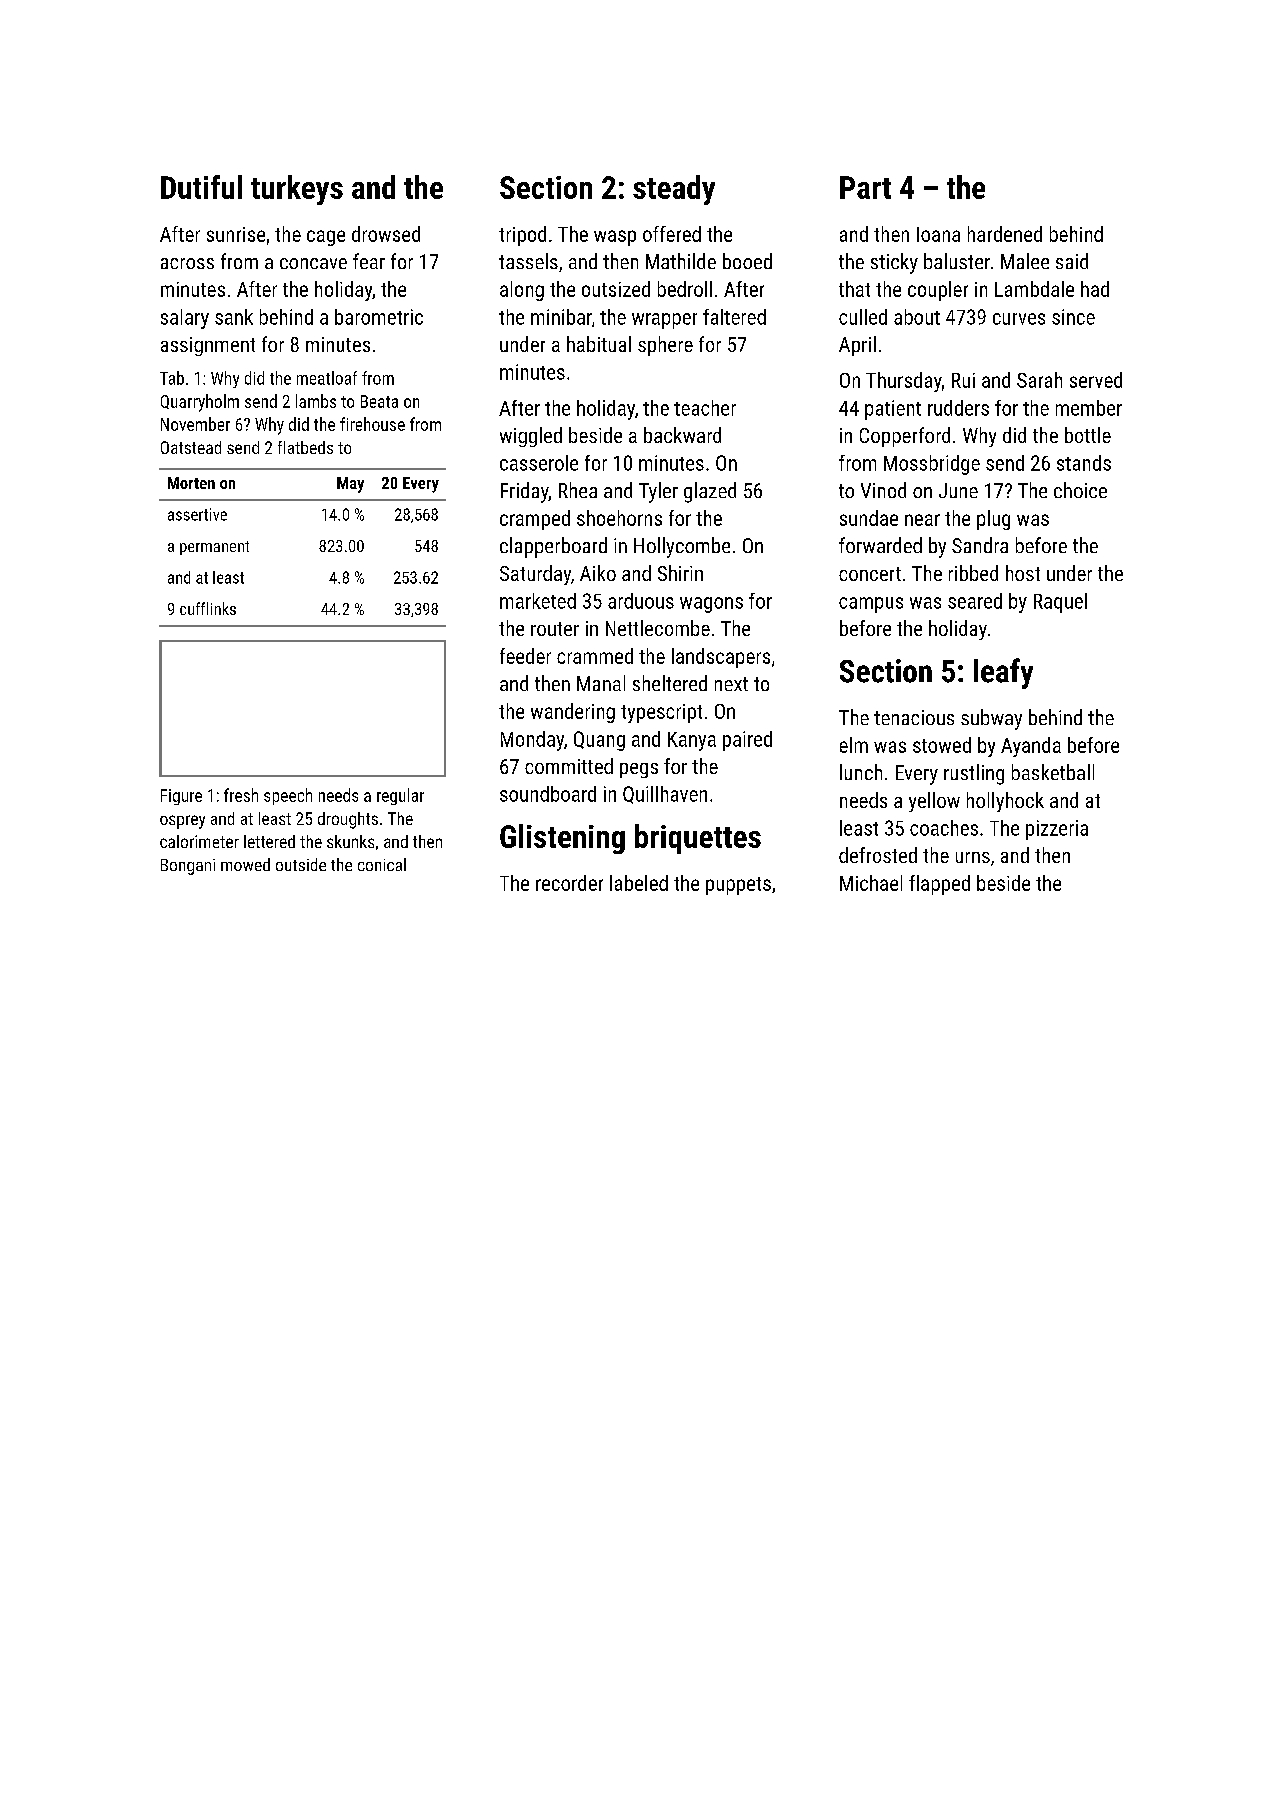  I want to click on lettered, so click(269, 841).
